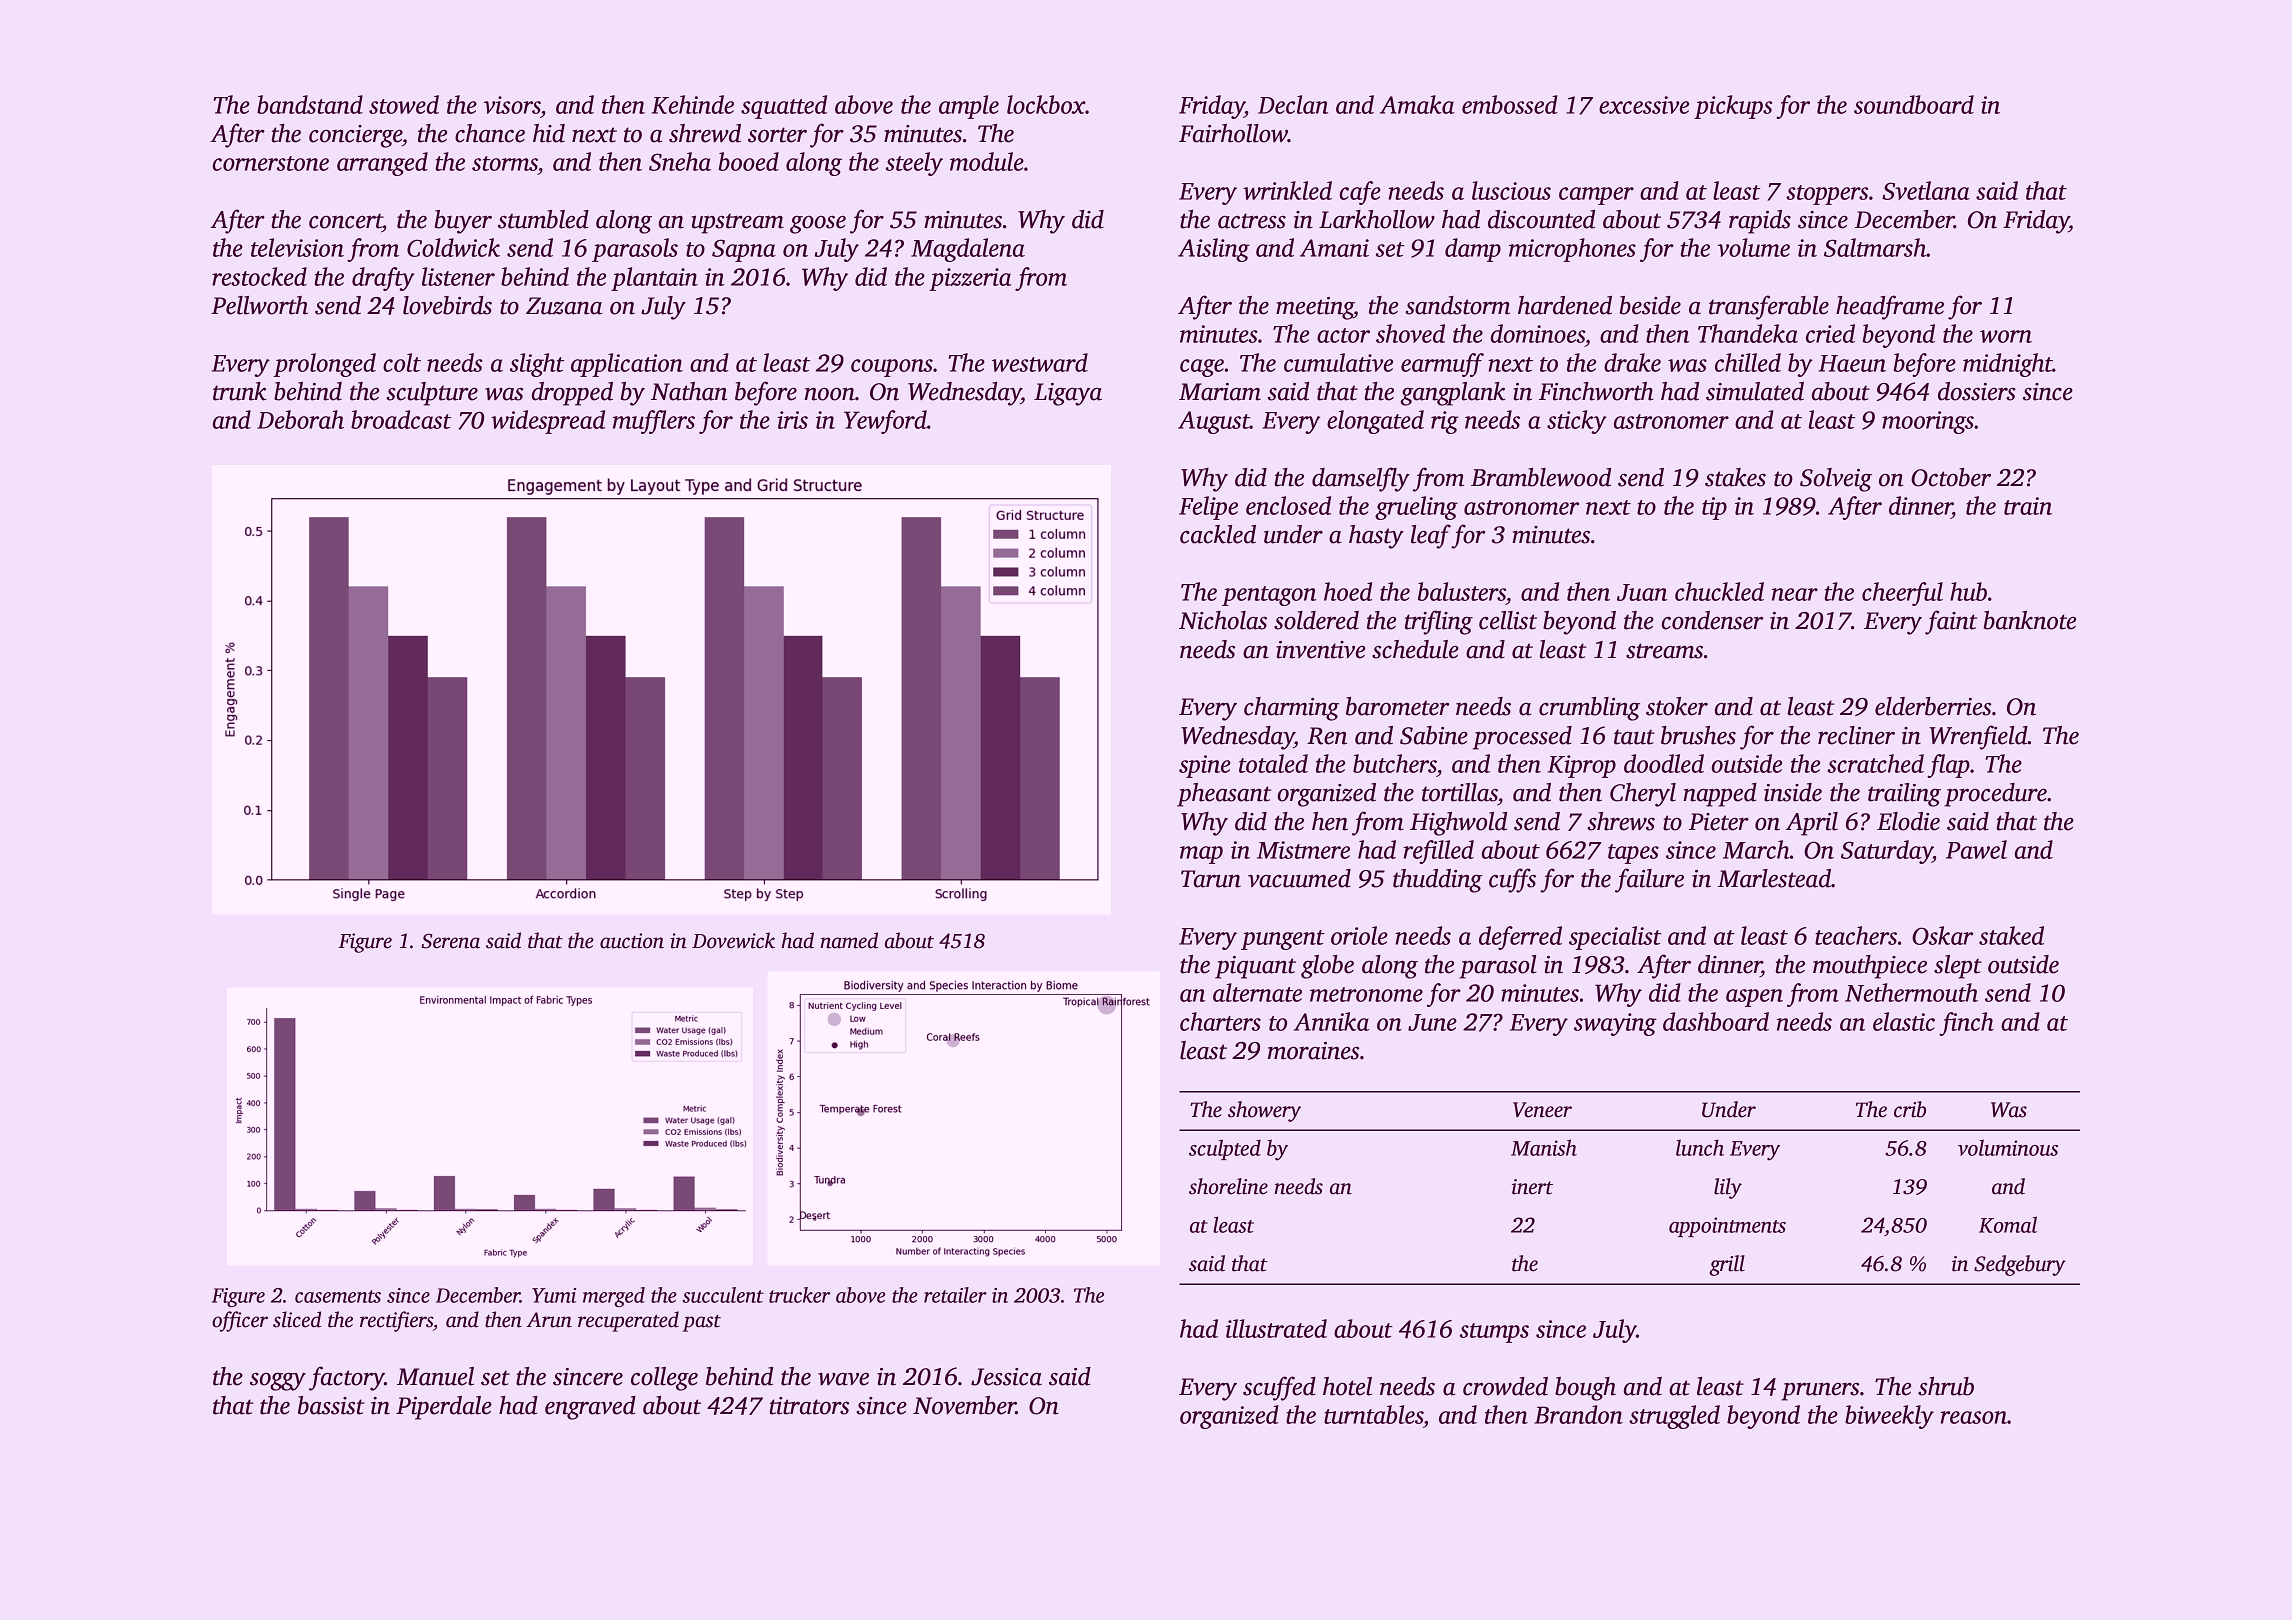 This image has width=2292, height=1620. What do you see at coordinates (1700, 1147) in the image?
I see `lunch` at bounding box center [1700, 1147].
